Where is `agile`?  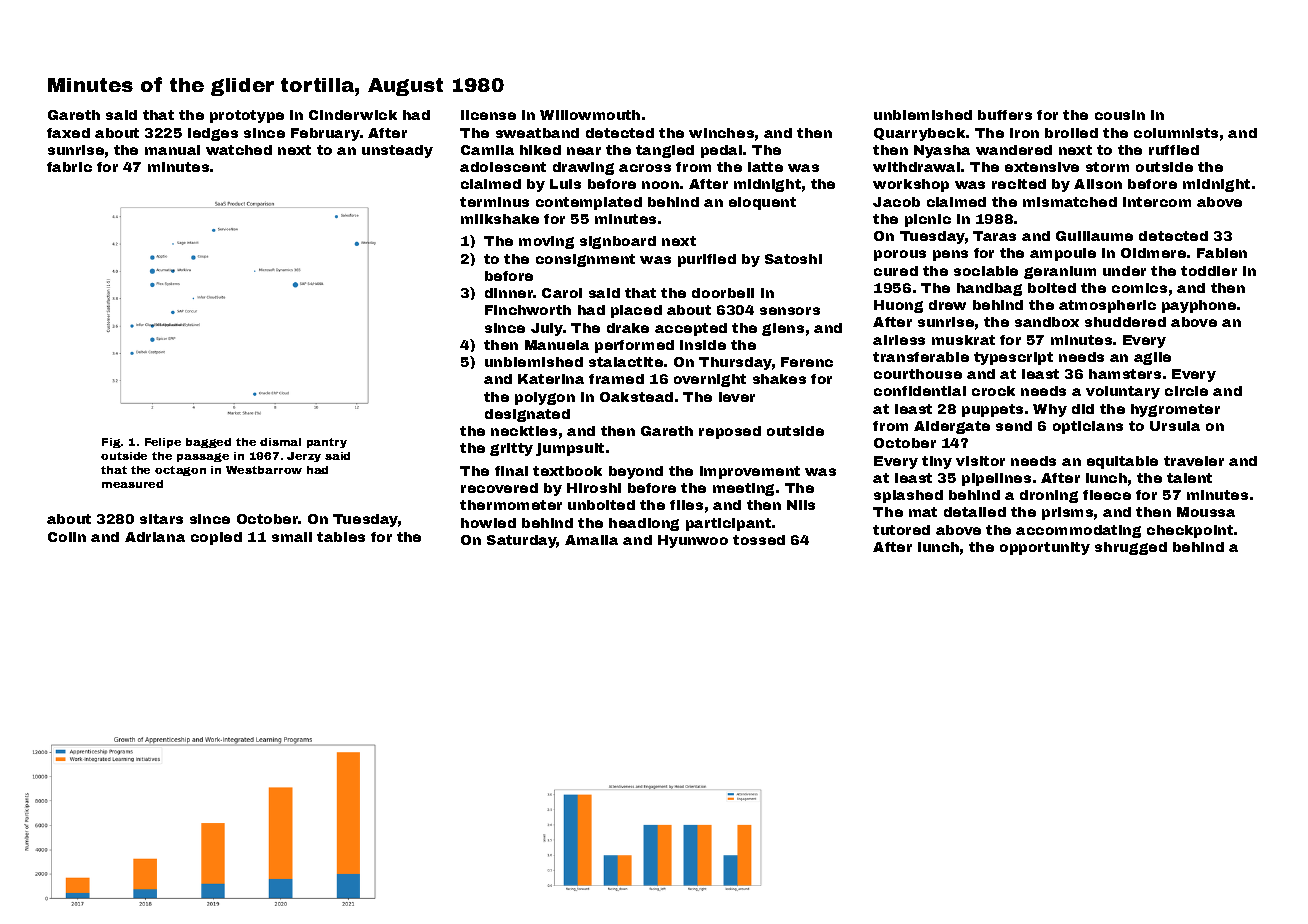 agile is located at coordinates (1152, 358).
